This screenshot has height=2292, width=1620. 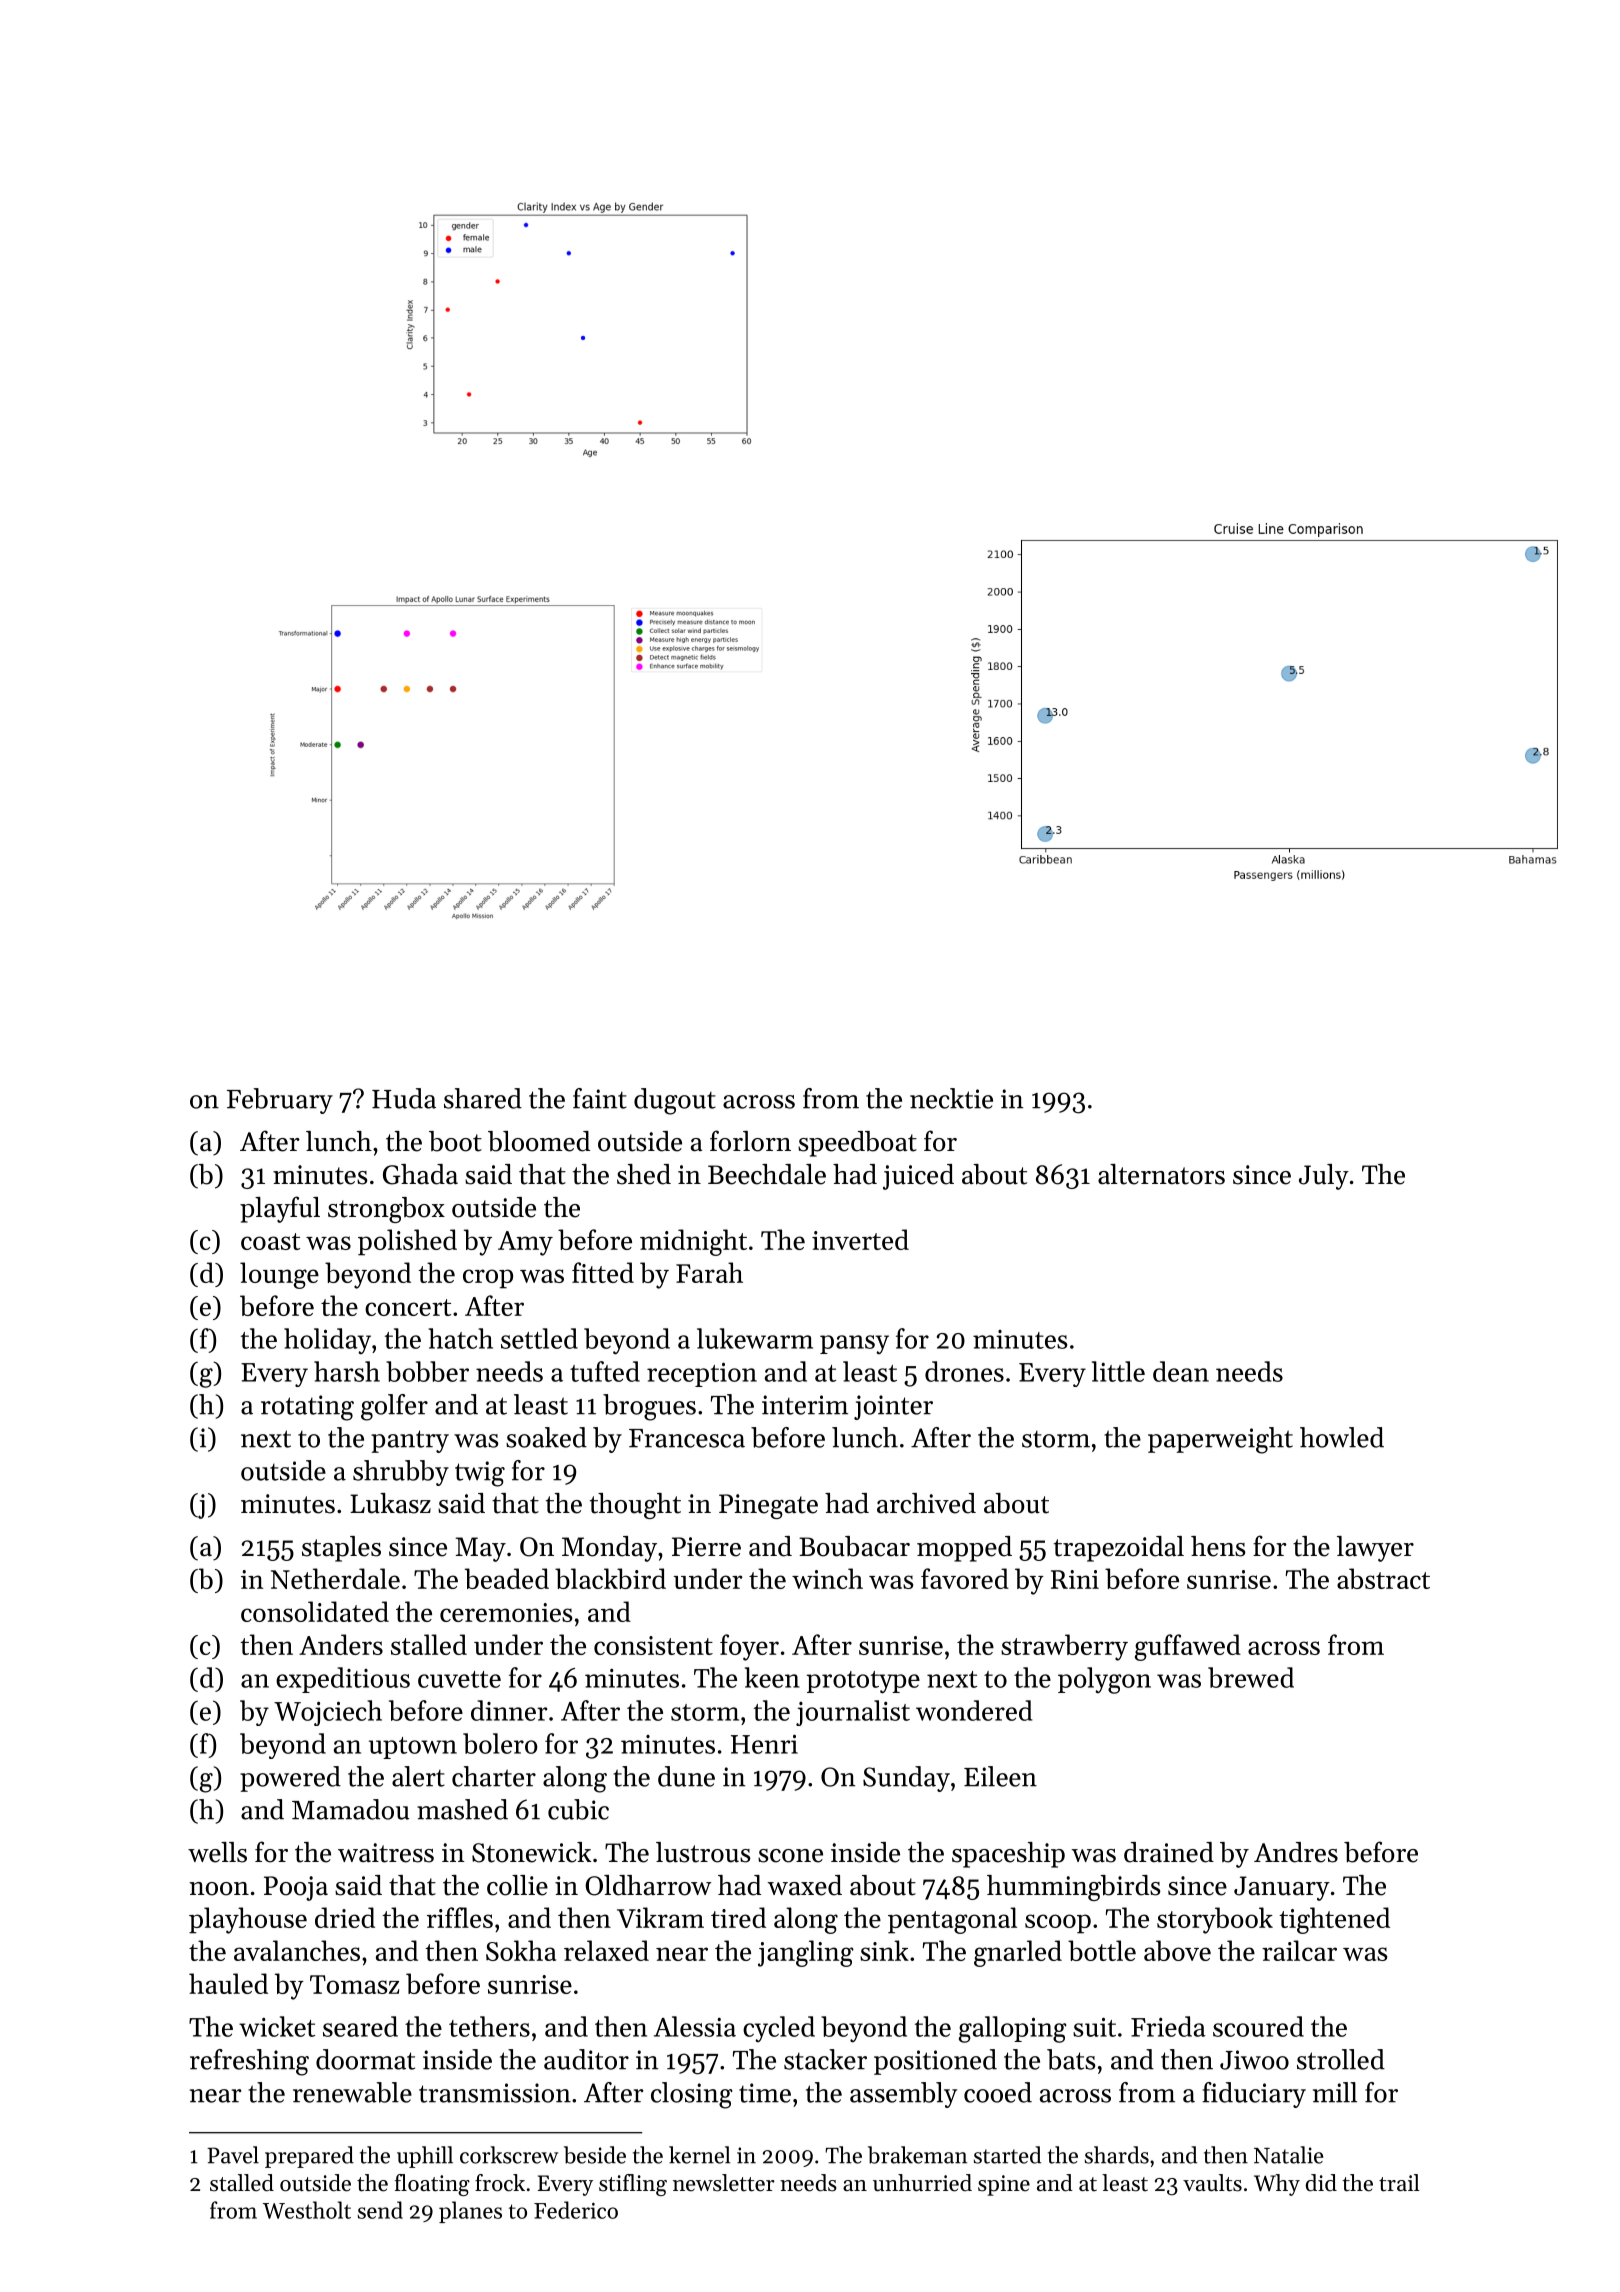 I want to click on lounge, so click(x=279, y=1275).
